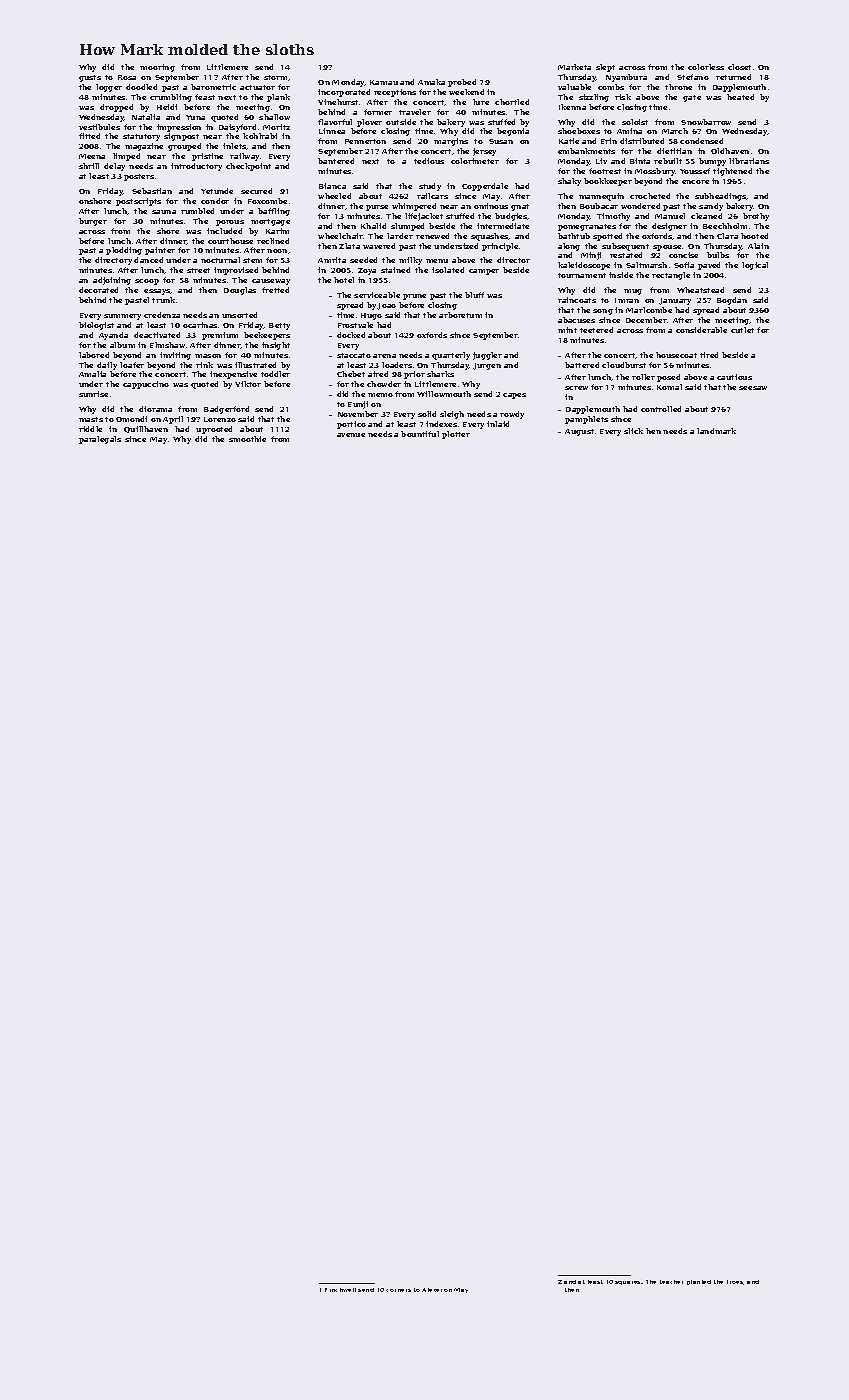 The image size is (849, 1400). Describe the element at coordinates (432, 1290) in the screenshot. I see `Alexei` at that location.
